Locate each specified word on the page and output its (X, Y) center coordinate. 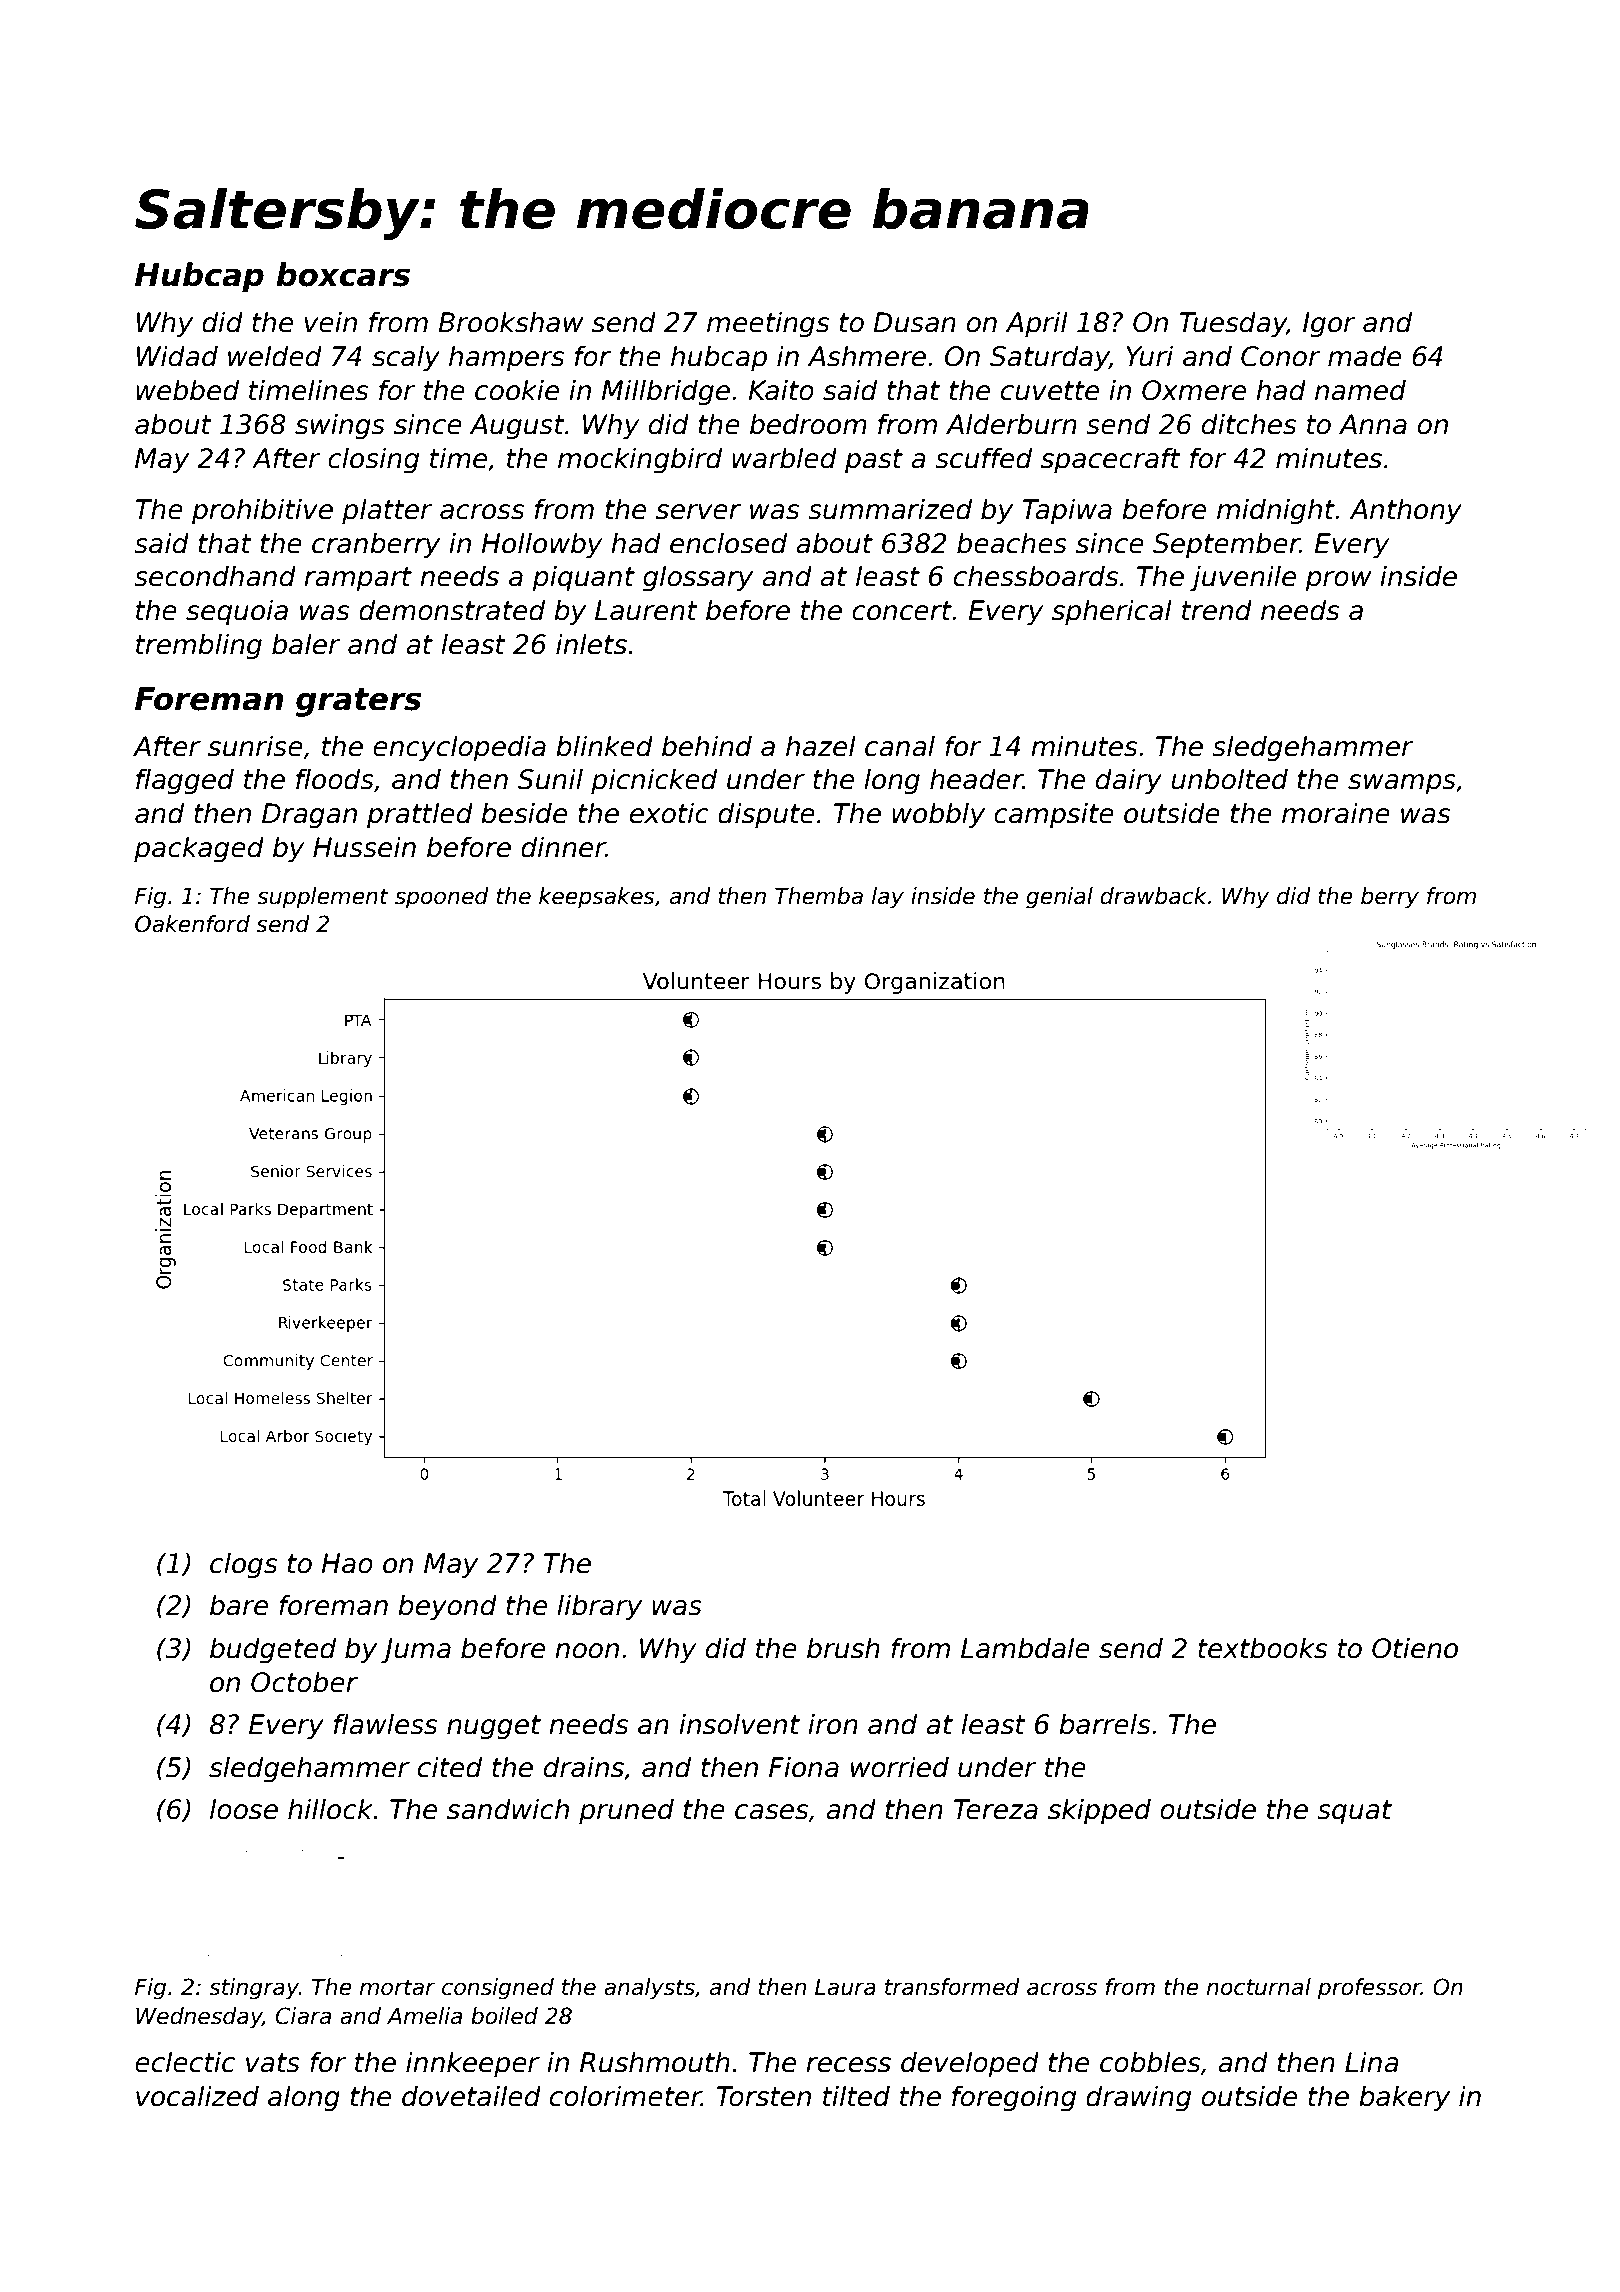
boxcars (343, 274)
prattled (420, 815)
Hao (347, 1563)
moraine (1336, 813)
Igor (1329, 325)
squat (1354, 1812)
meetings (768, 324)
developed (970, 2064)
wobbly (938, 815)
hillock (330, 1809)
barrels (1104, 1724)
